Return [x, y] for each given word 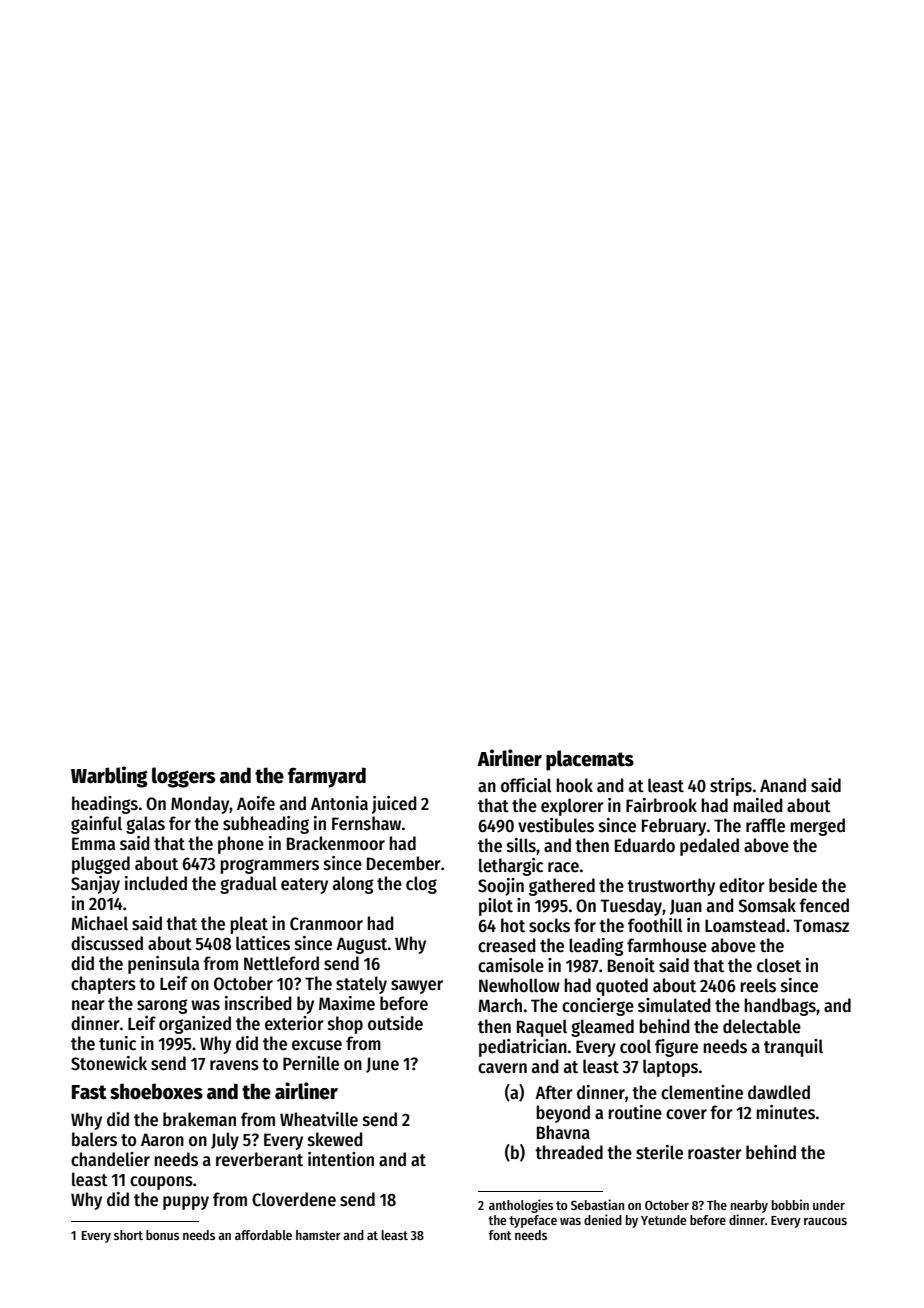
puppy [186, 1203]
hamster [318, 1235]
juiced [394, 805]
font [499, 1235]
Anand [783, 785]
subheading [266, 825]
